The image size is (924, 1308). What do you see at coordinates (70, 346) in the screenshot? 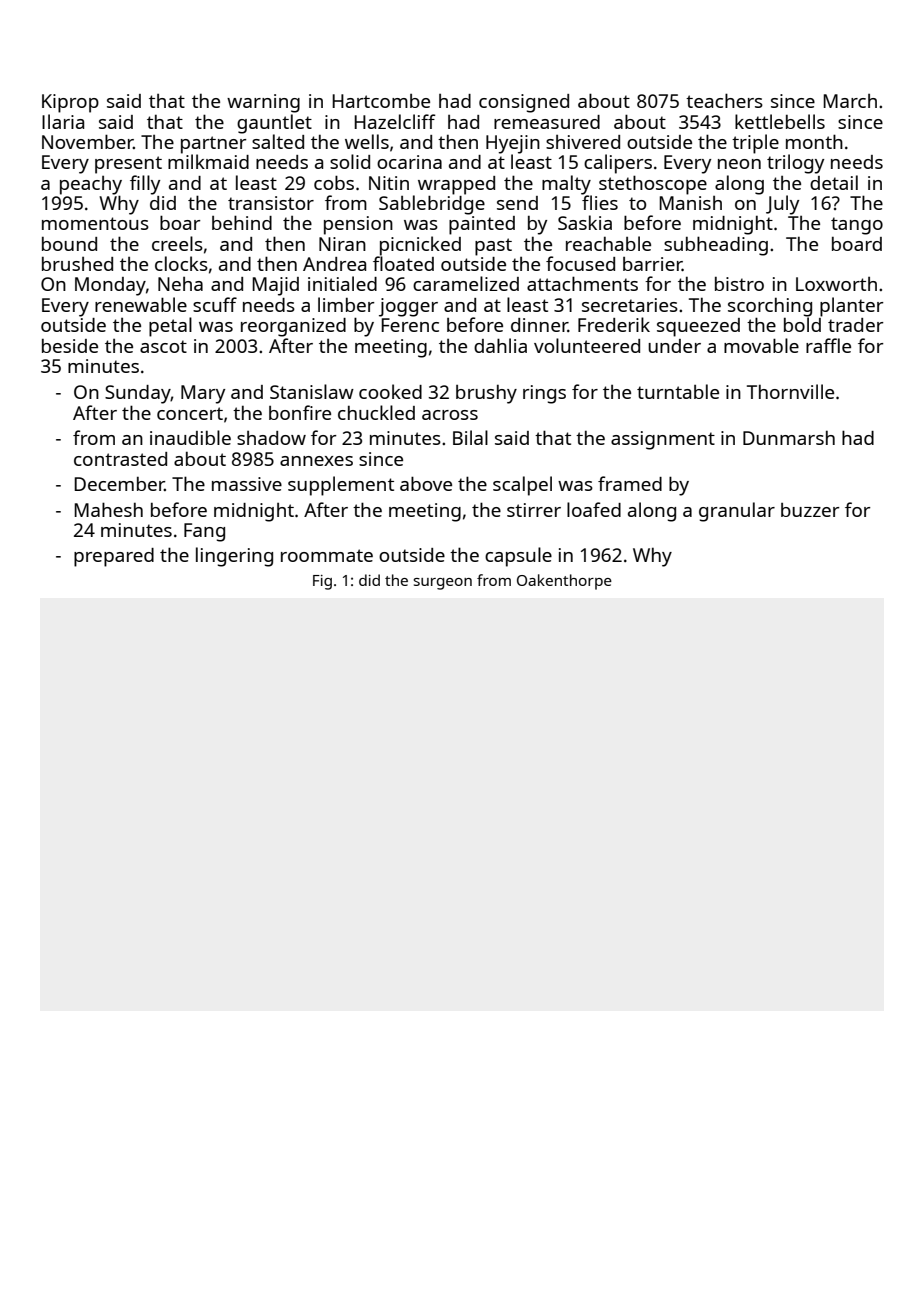
I see `beside` at bounding box center [70, 346].
